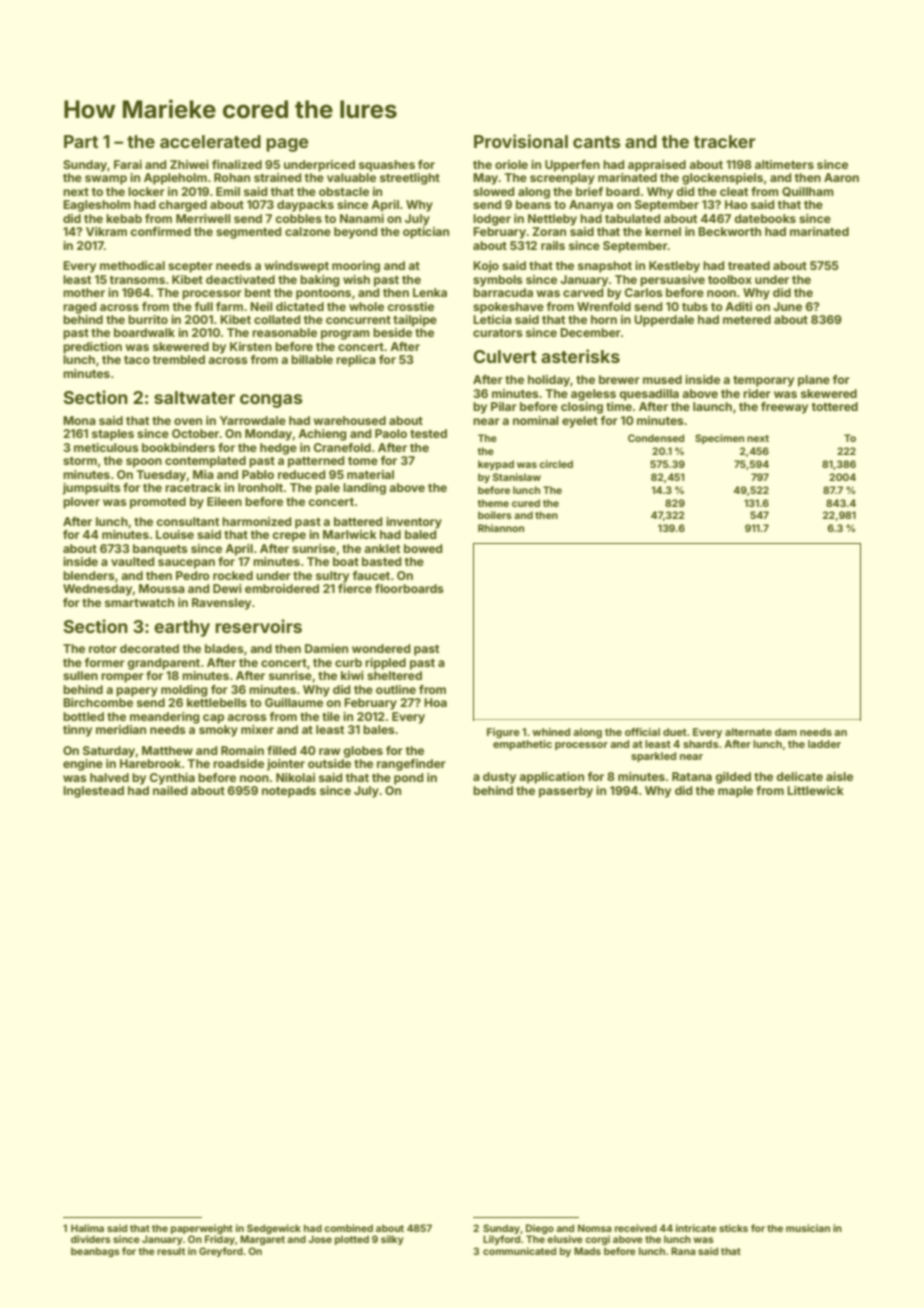 Image resolution: width=924 pixels, height=1308 pixels. I want to click on globes, so click(363, 752).
